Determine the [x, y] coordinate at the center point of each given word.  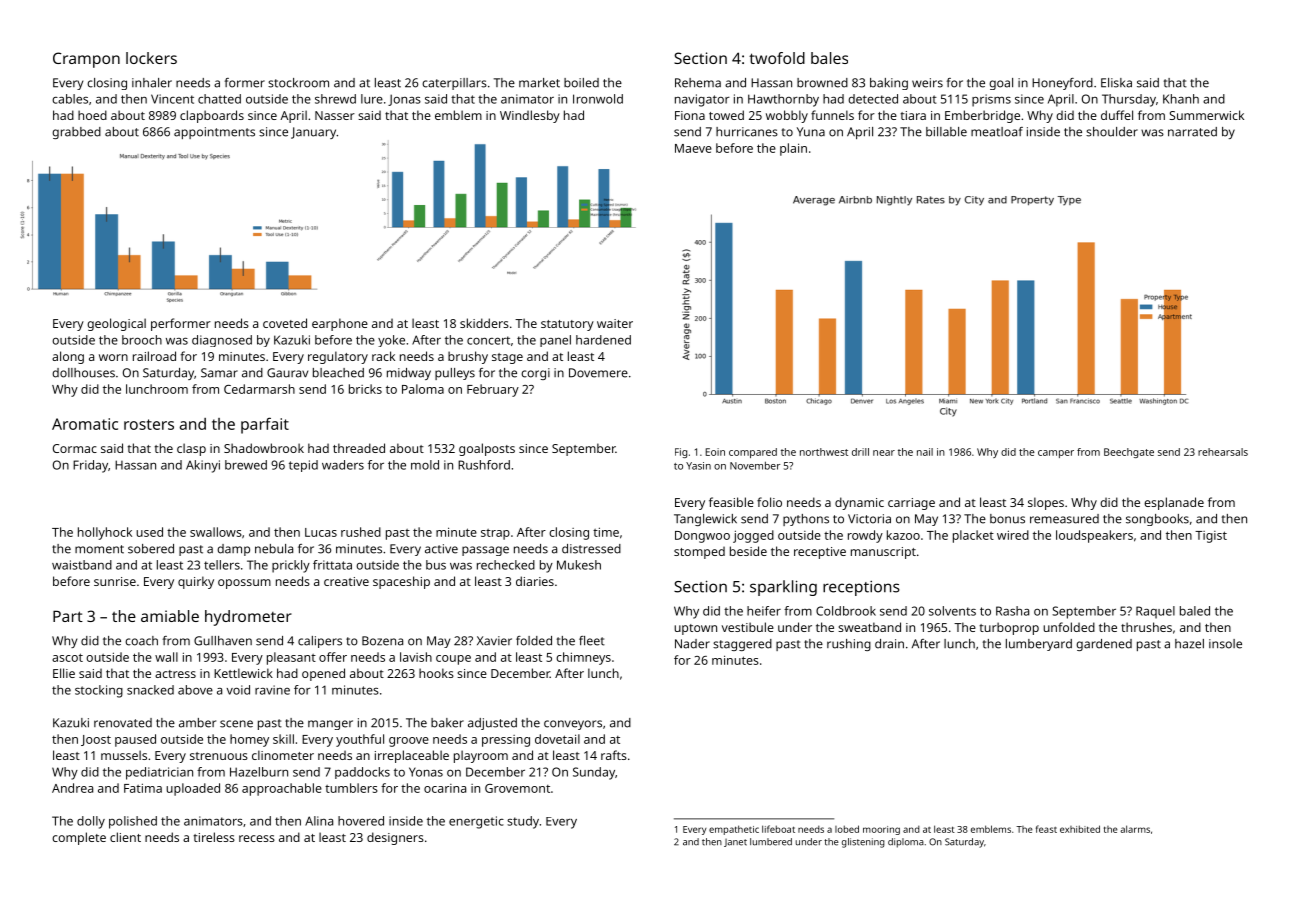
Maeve [693, 148]
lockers [151, 58]
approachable [282, 789]
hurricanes [747, 132]
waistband [82, 565]
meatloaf [997, 132]
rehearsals [1223, 452]
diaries [535, 581]
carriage [911, 504]
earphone [340, 324]
